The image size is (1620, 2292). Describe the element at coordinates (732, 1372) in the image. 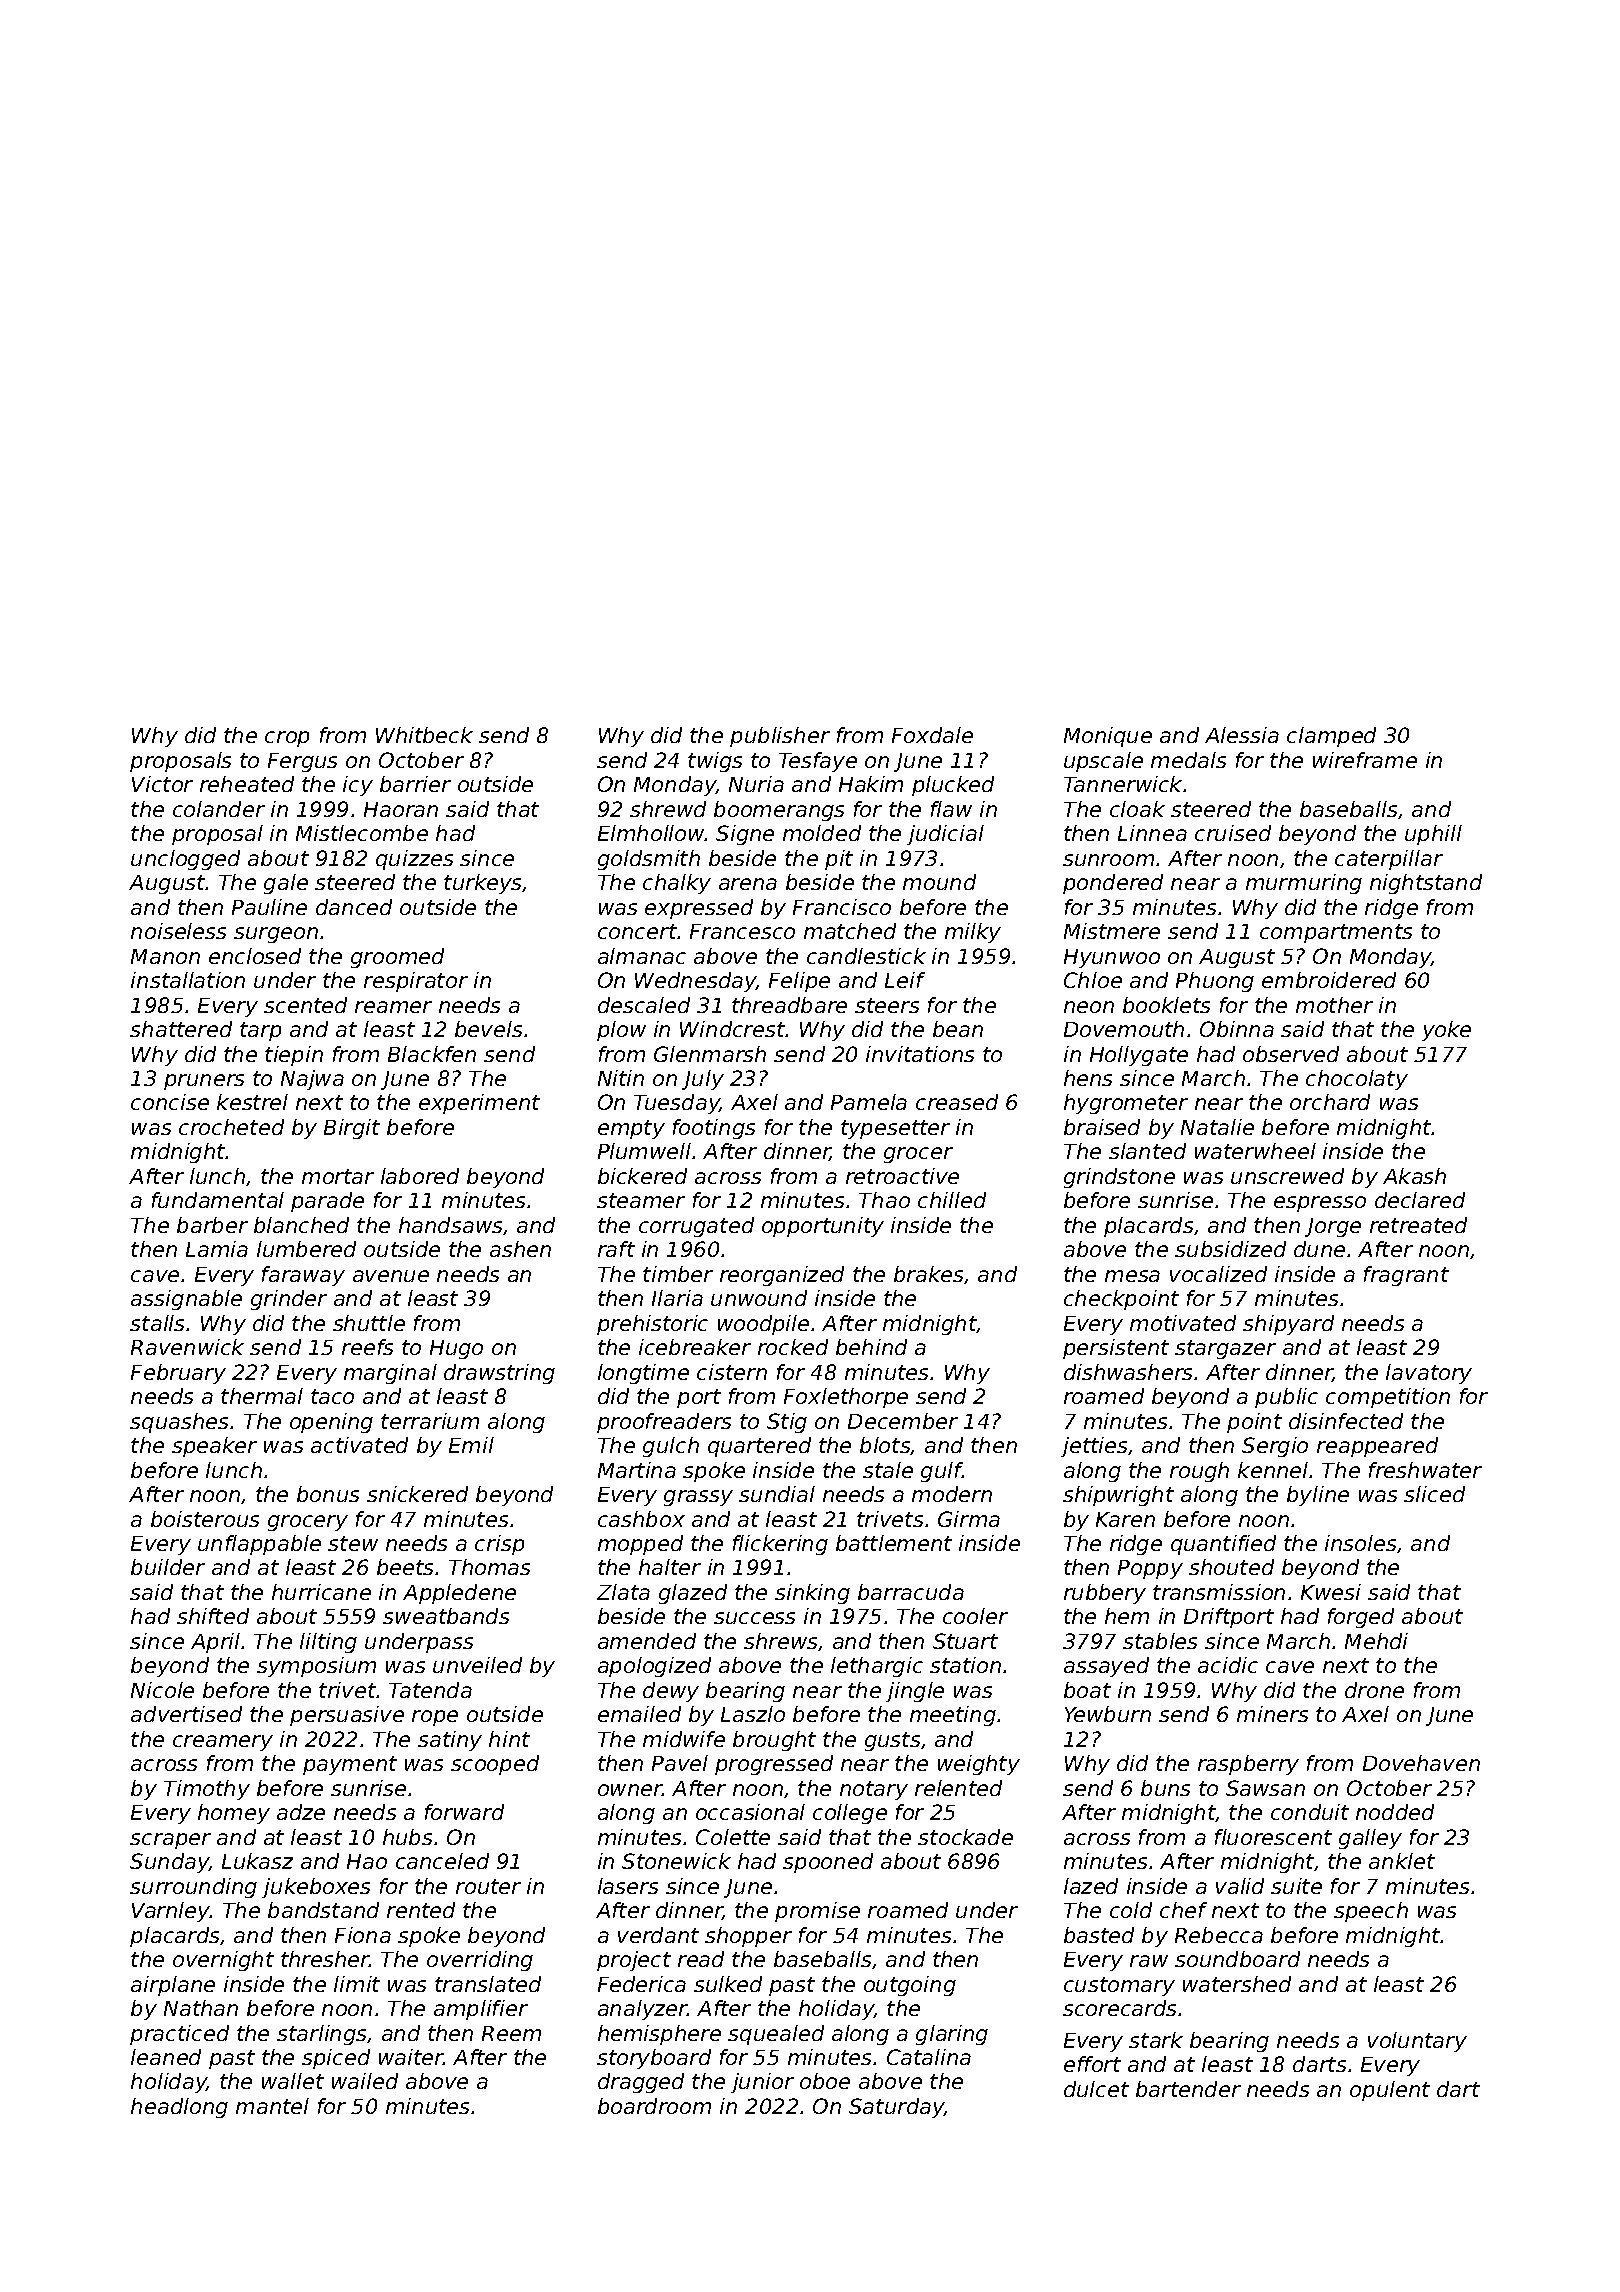

I see `cistern` at that location.
